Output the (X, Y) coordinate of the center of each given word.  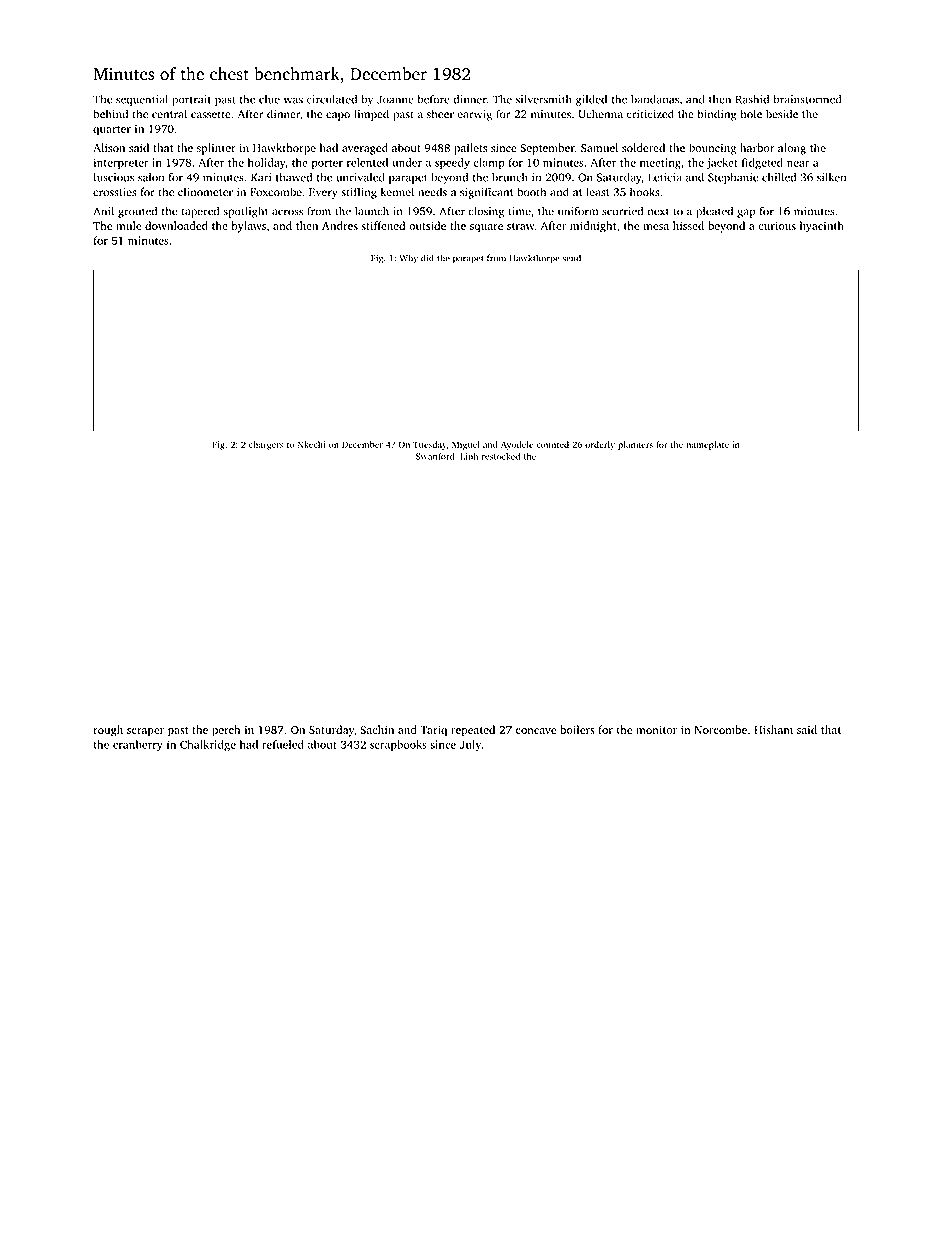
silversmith (544, 99)
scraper (145, 732)
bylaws (249, 227)
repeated (473, 731)
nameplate (707, 445)
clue (269, 99)
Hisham (773, 729)
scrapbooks (398, 745)
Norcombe (720, 729)
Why (409, 259)
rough (108, 731)
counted (552, 444)
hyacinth (822, 227)
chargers (266, 445)
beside (782, 114)
